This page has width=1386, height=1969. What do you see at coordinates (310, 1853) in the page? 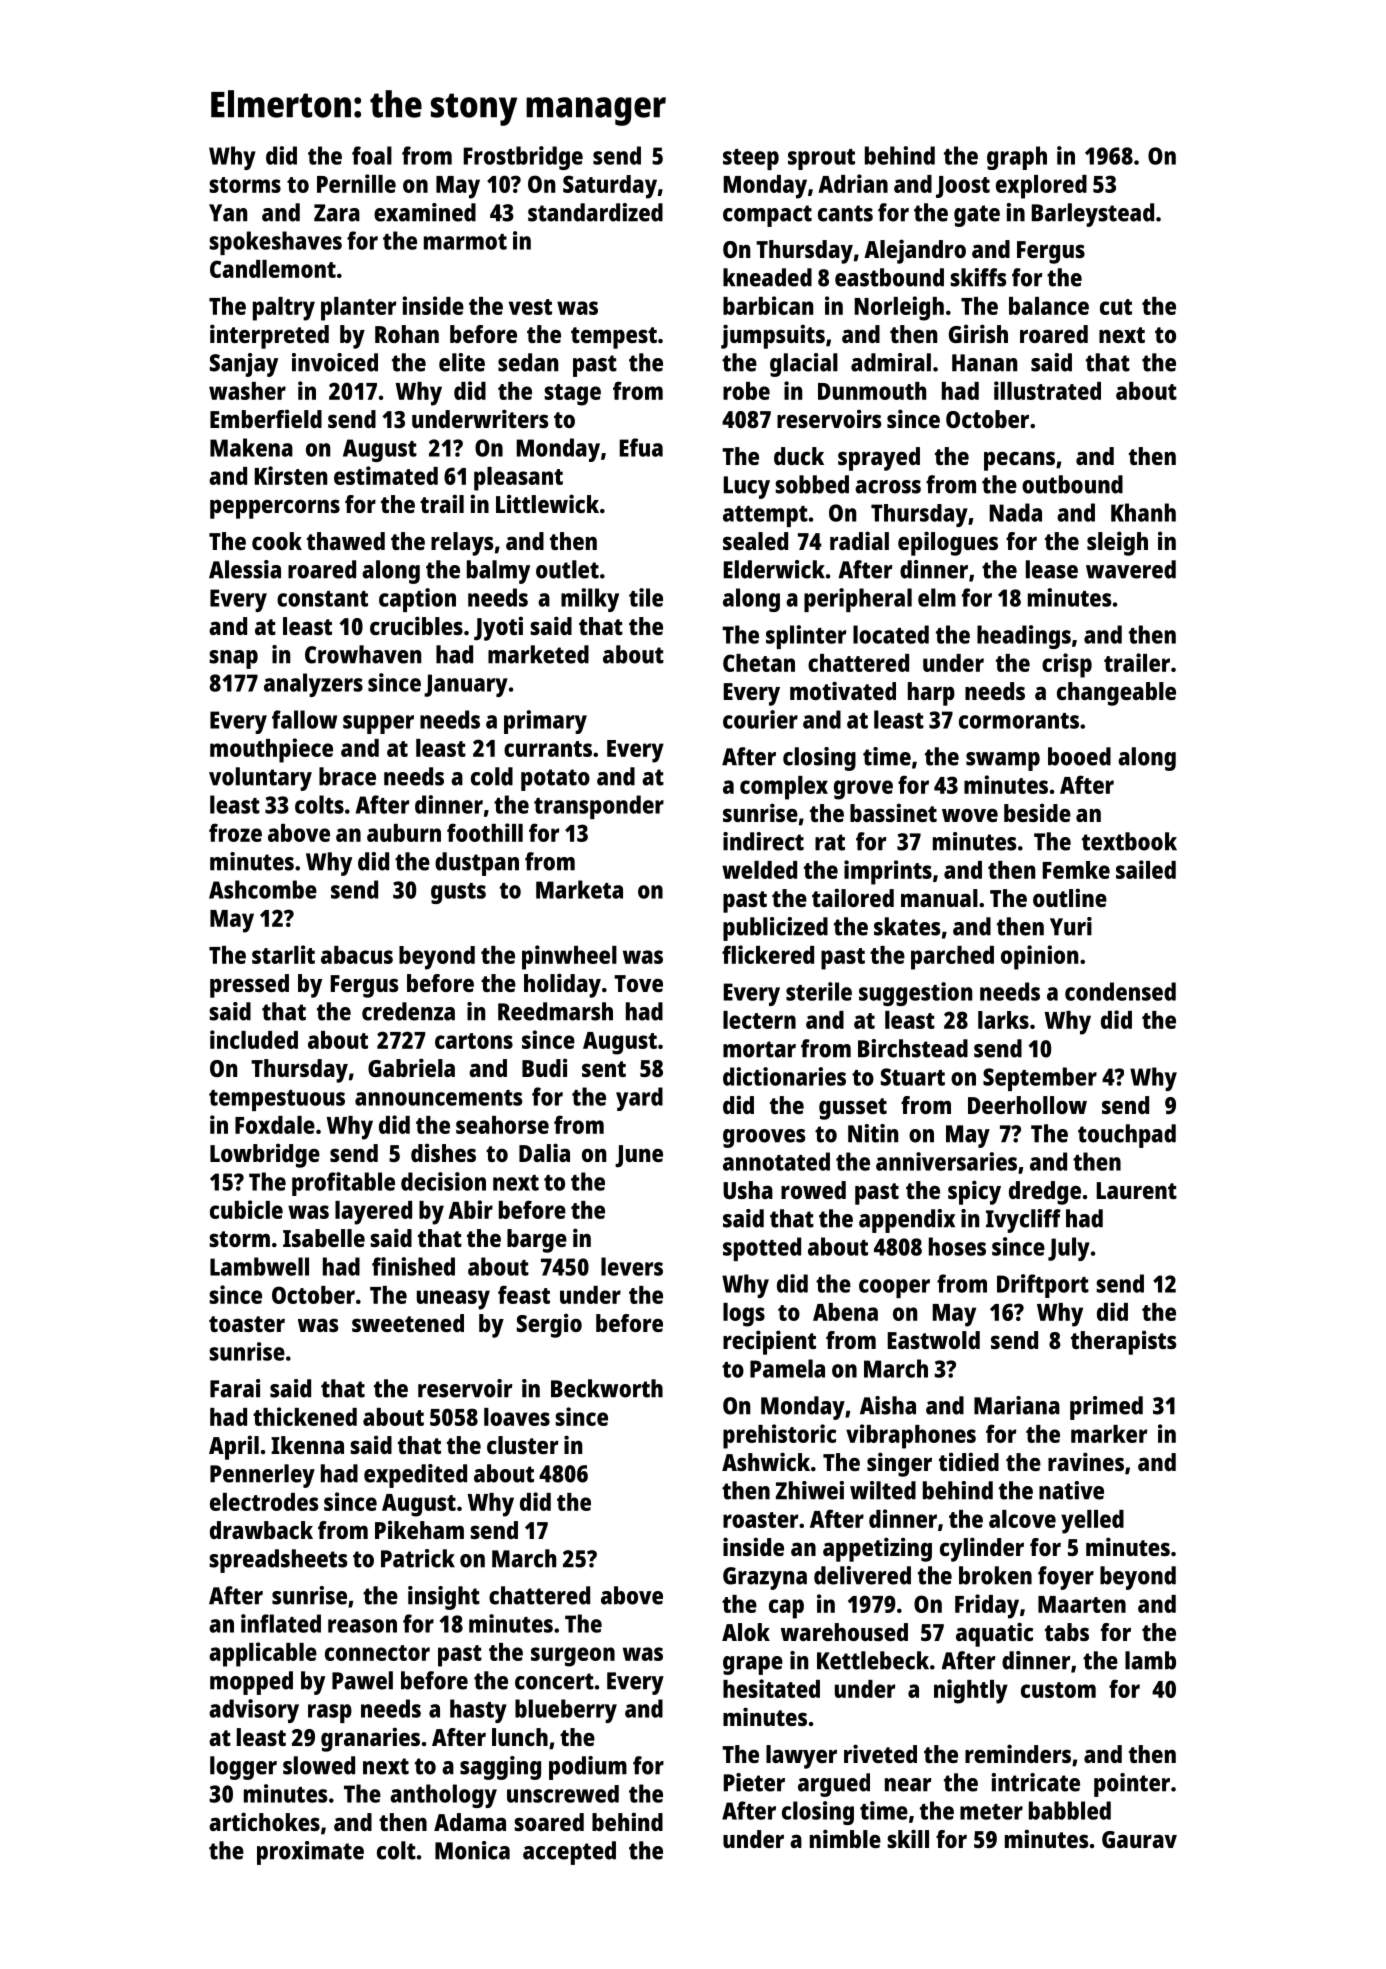
I see `proximate` at bounding box center [310, 1853].
